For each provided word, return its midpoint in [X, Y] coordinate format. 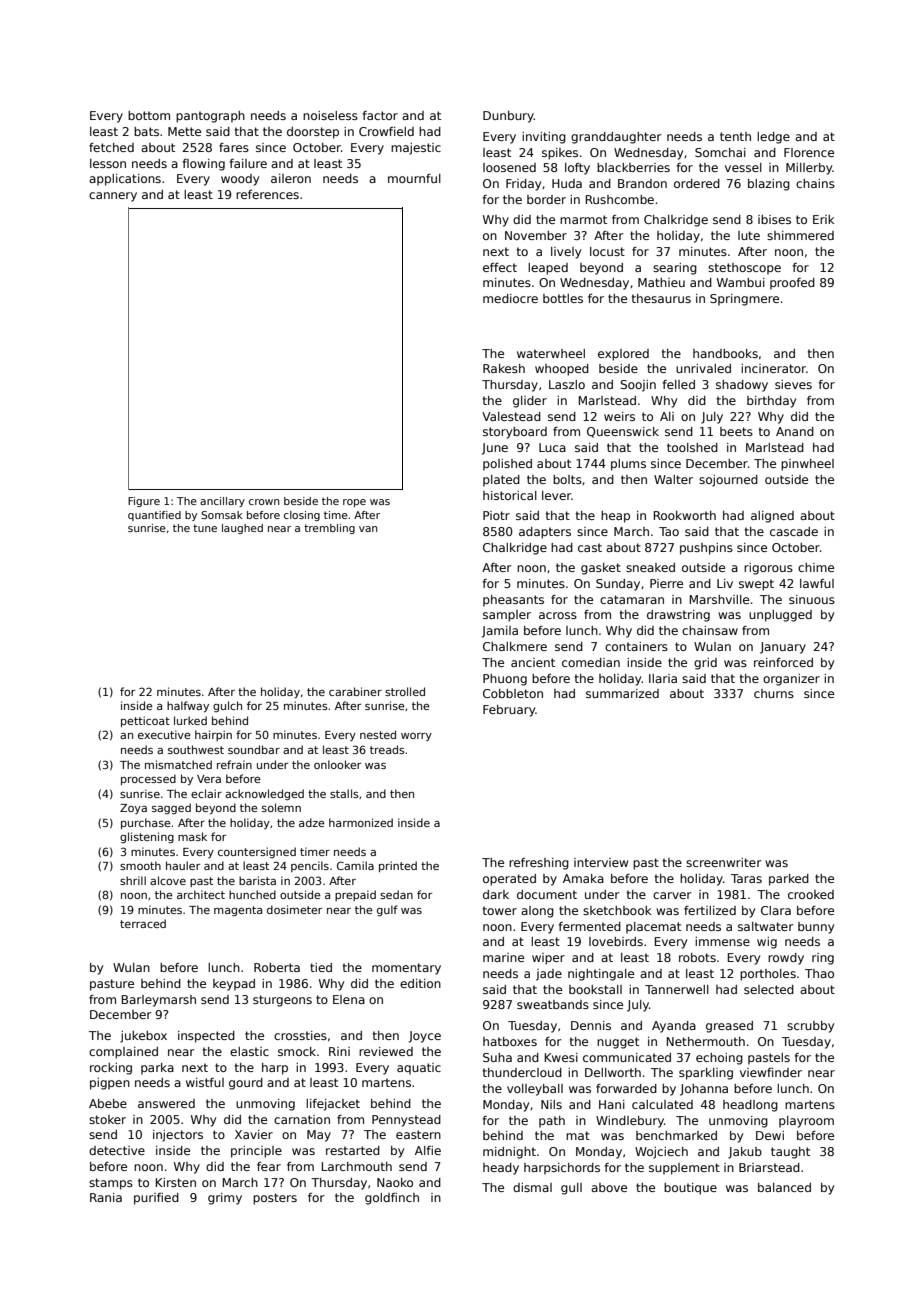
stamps [111, 1184]
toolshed [692, 447]
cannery [113, 197]
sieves [793, 384]
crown [264, 502]
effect [500, 267]
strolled [405, 691]
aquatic [419, 1069]
